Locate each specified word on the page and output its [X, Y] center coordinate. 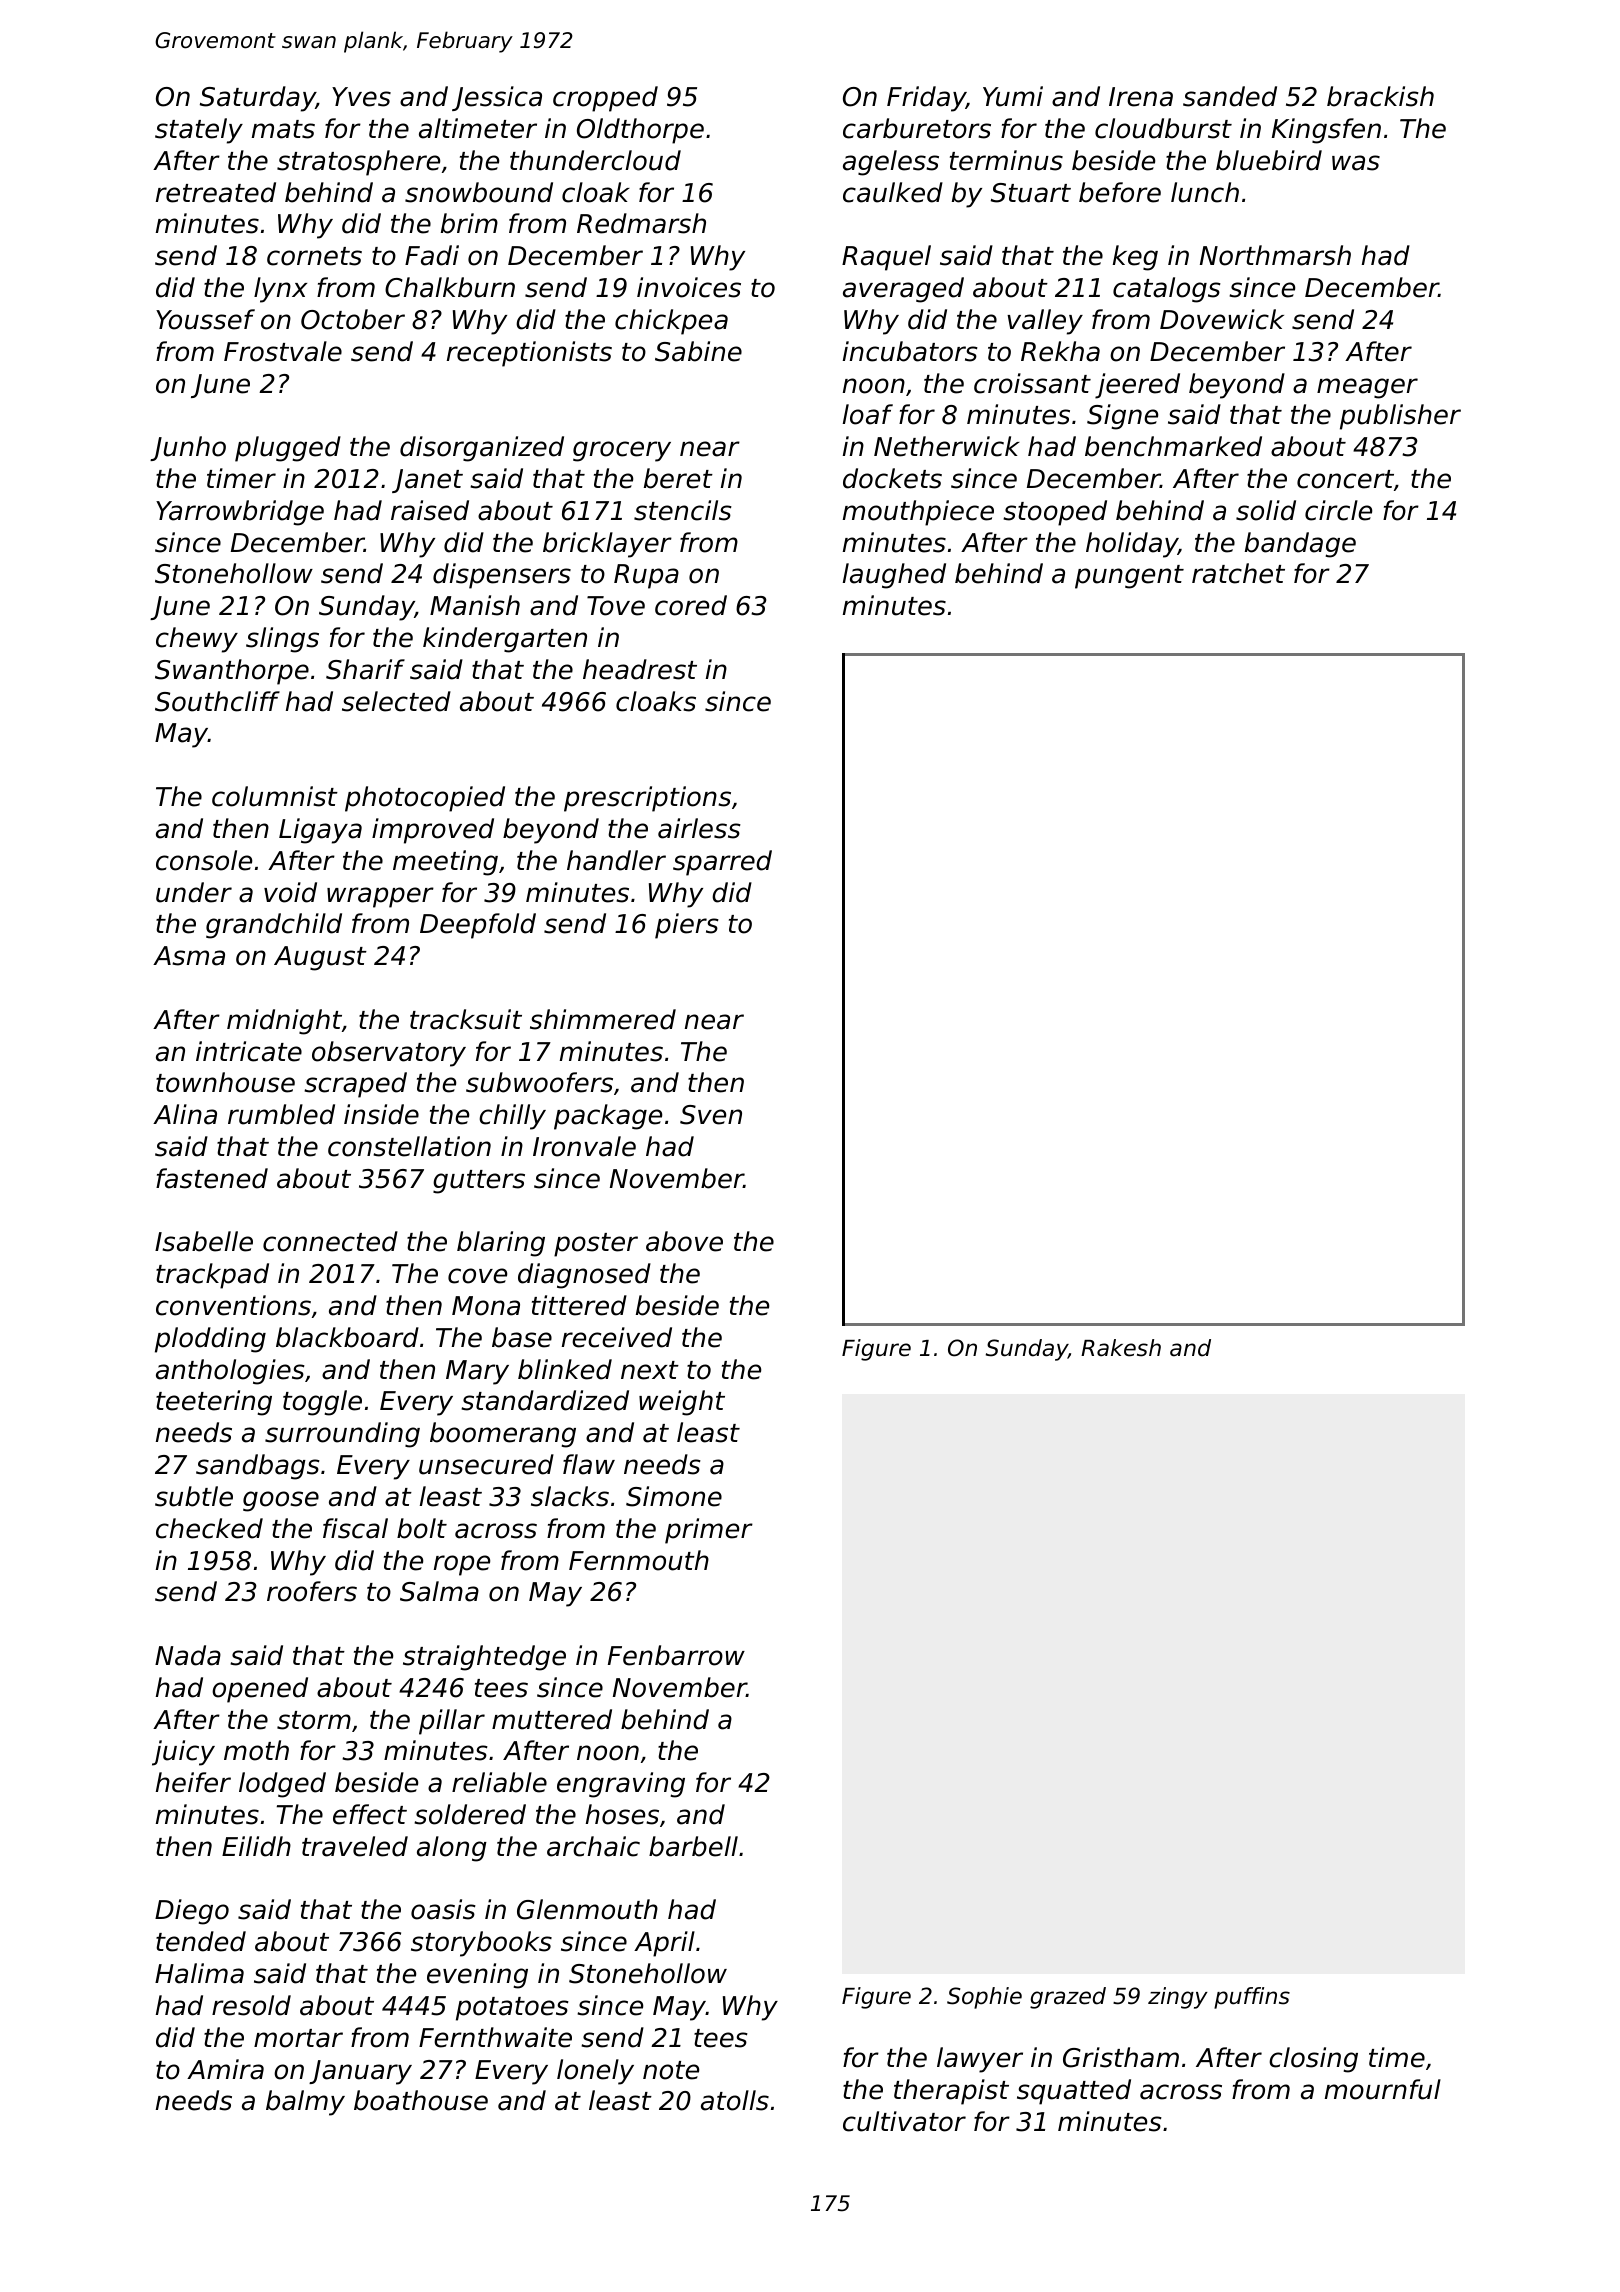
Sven [711, 1115]
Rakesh [1121, 1348]
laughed [894, 576]
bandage [1300, 545]
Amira [225, 2069]
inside [381, 1114]
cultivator [904, 2121]
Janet [427, 481]
